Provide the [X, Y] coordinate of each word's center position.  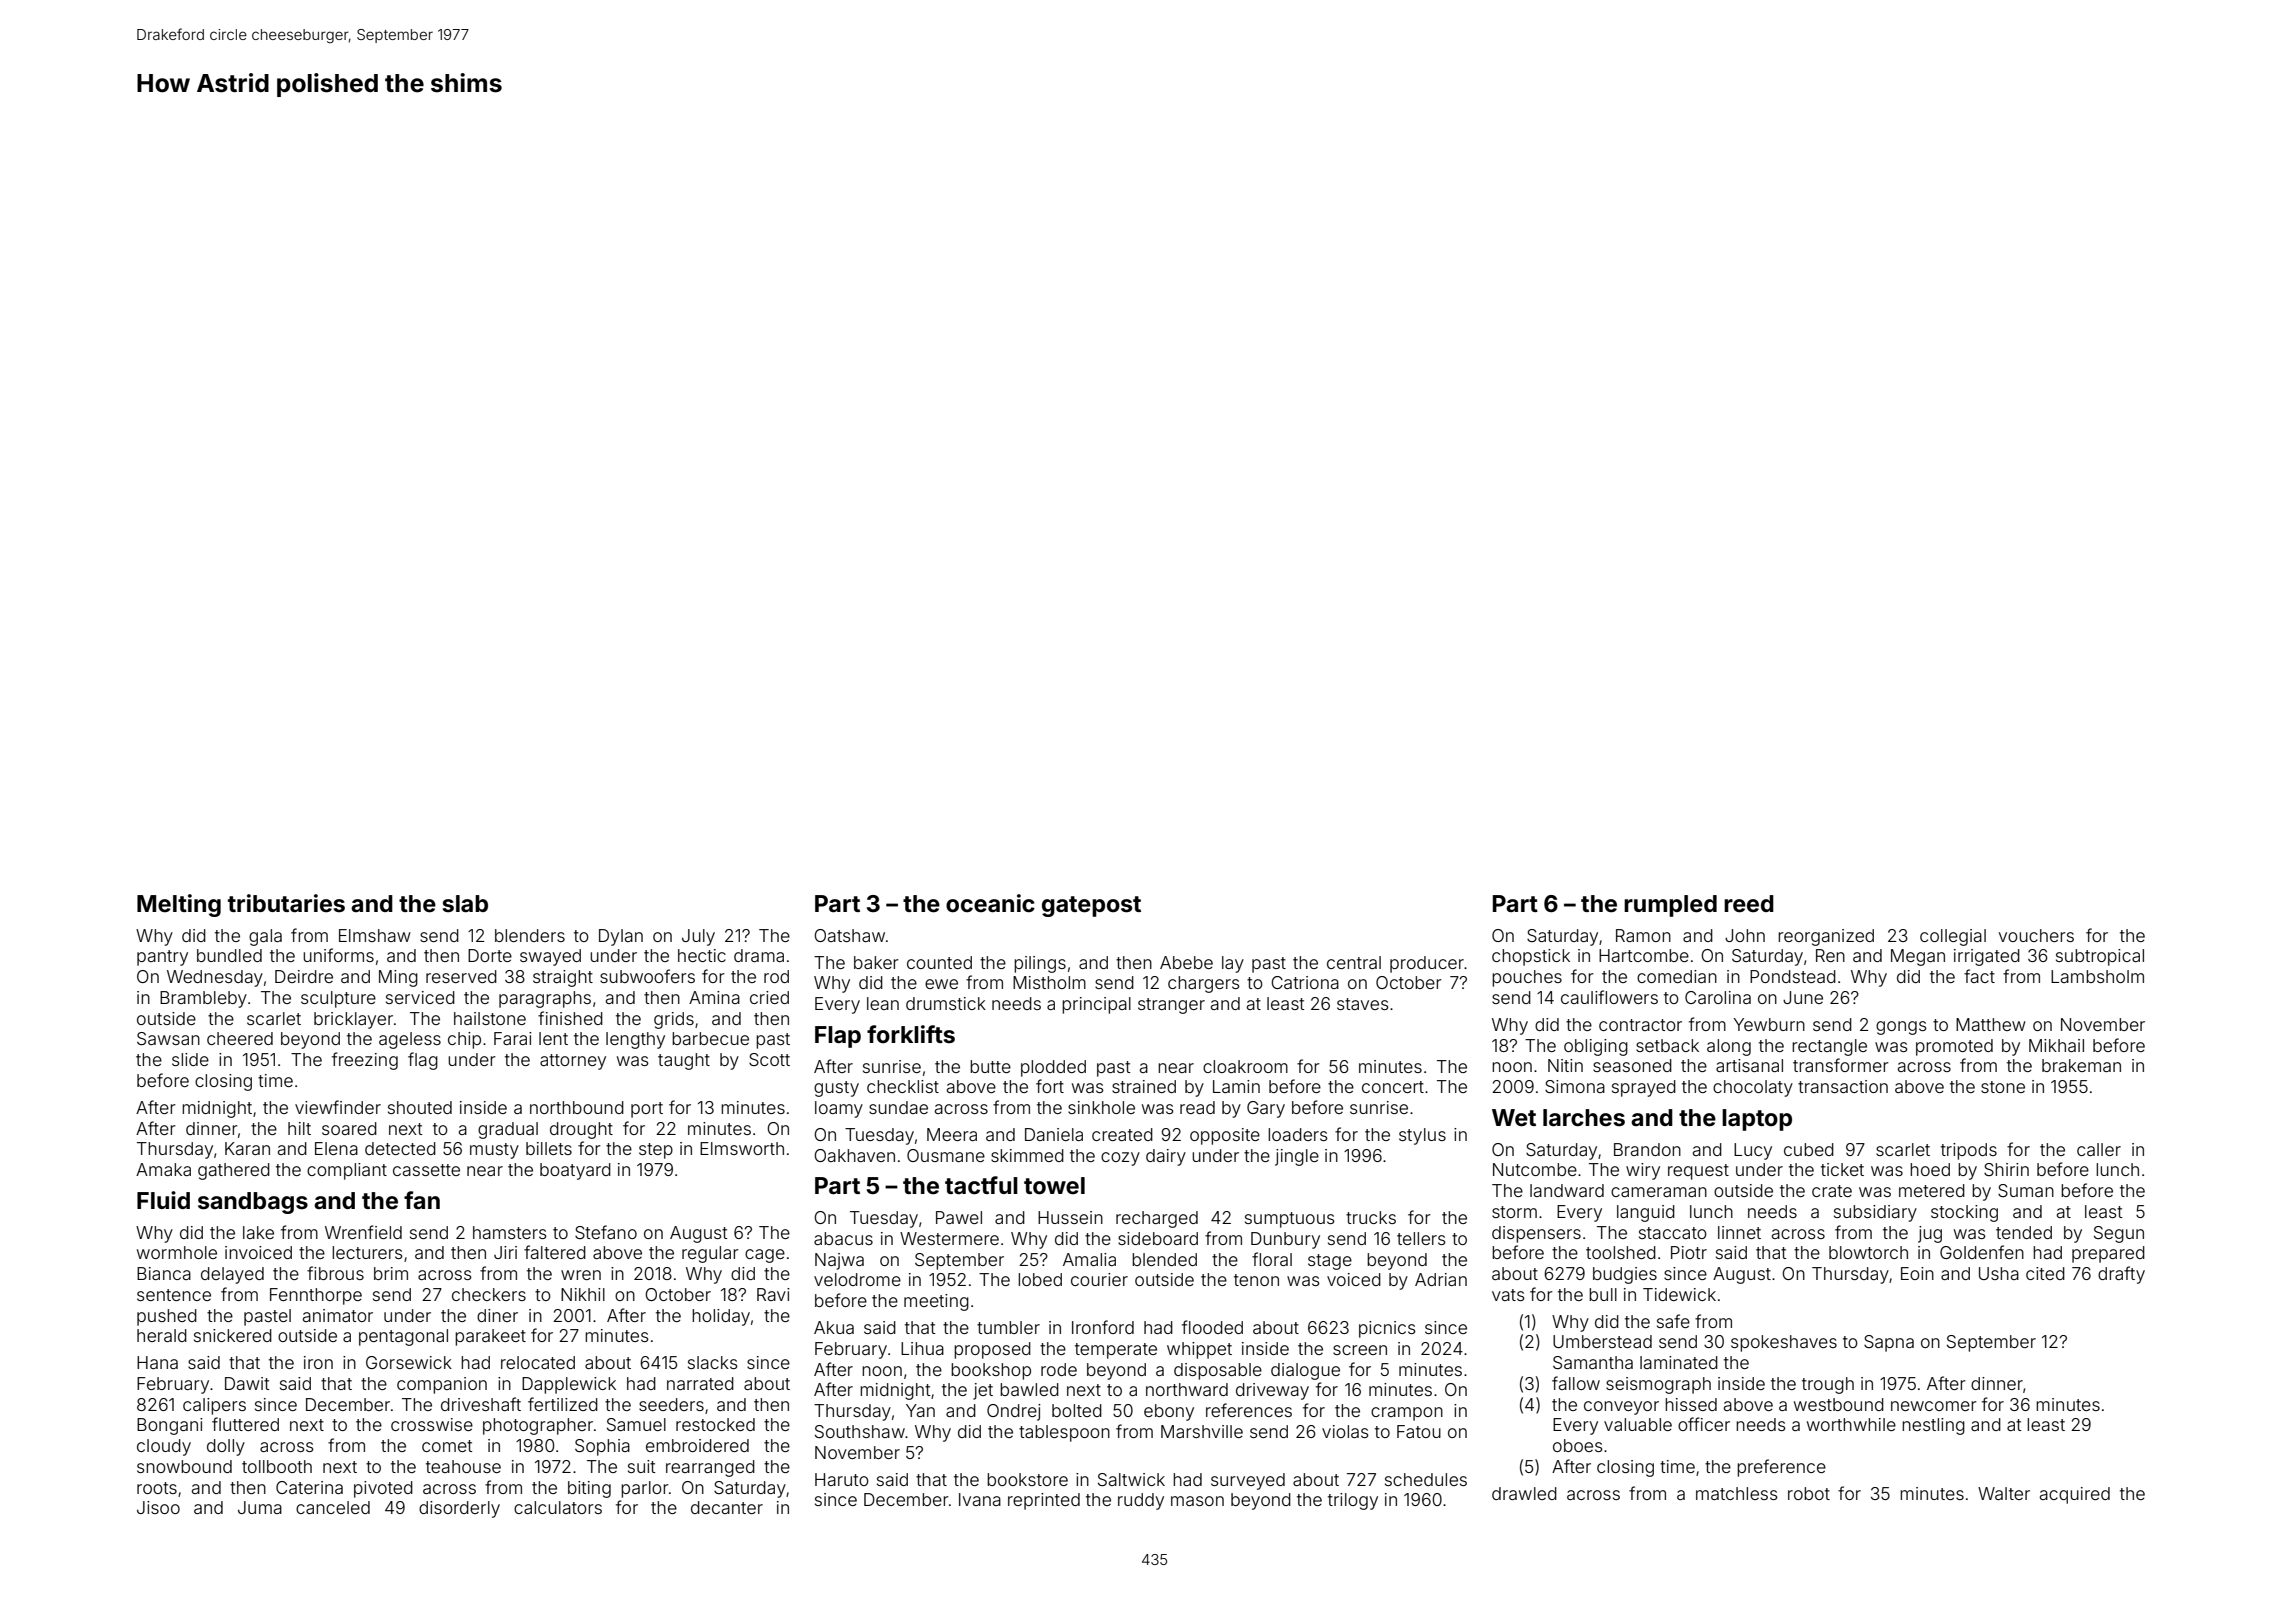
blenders [530, 935]
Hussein [1070, 1217]
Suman [2026, 1190]
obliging [1596, 1047]
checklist [903, 1086]
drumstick [946, 1003]
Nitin [1565, 1065]
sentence [174, 1295]
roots [157, 1488]
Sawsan [168, 1038]
